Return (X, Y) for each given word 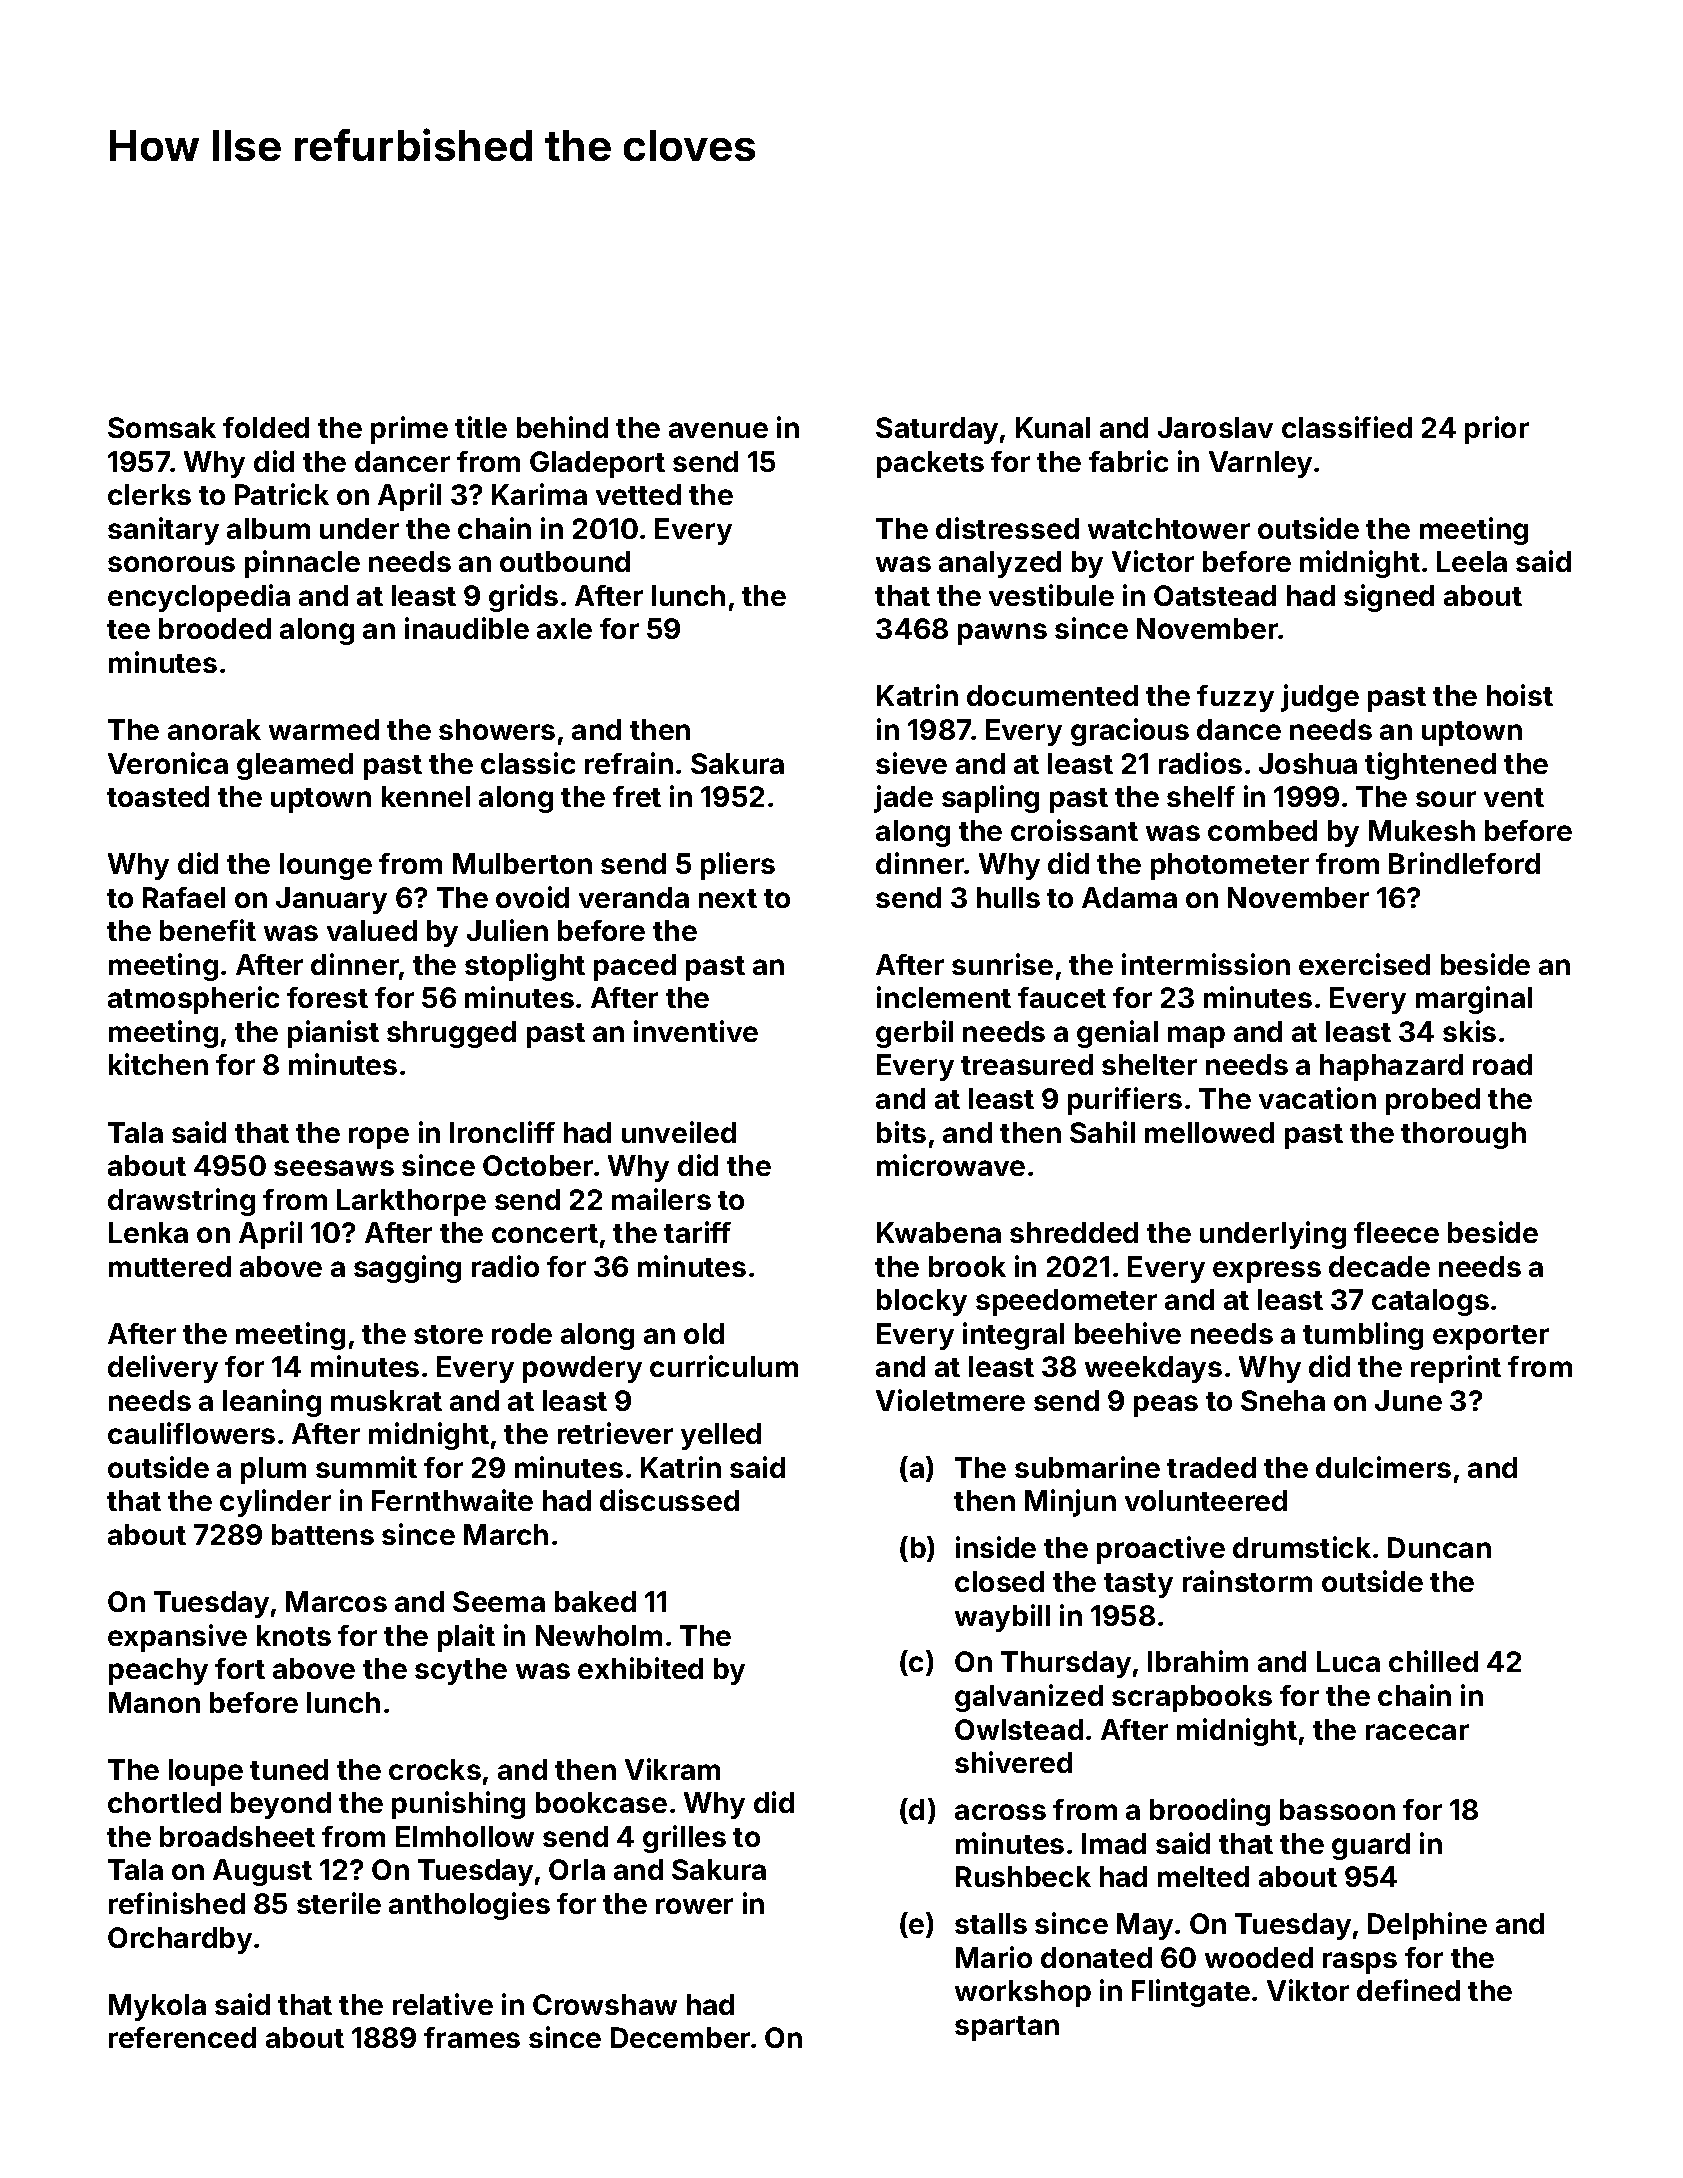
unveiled (679, 1132)
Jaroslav (1215, 427)
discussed (669, 1500)
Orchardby (180, 1940)
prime (409, 430)
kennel (426, 796)
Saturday (937, 430)
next (728, 898)
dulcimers (1383, 1467)
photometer (1230, 866)
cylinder (275, 1503)
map (1196, 1037)
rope (379, 1138)
